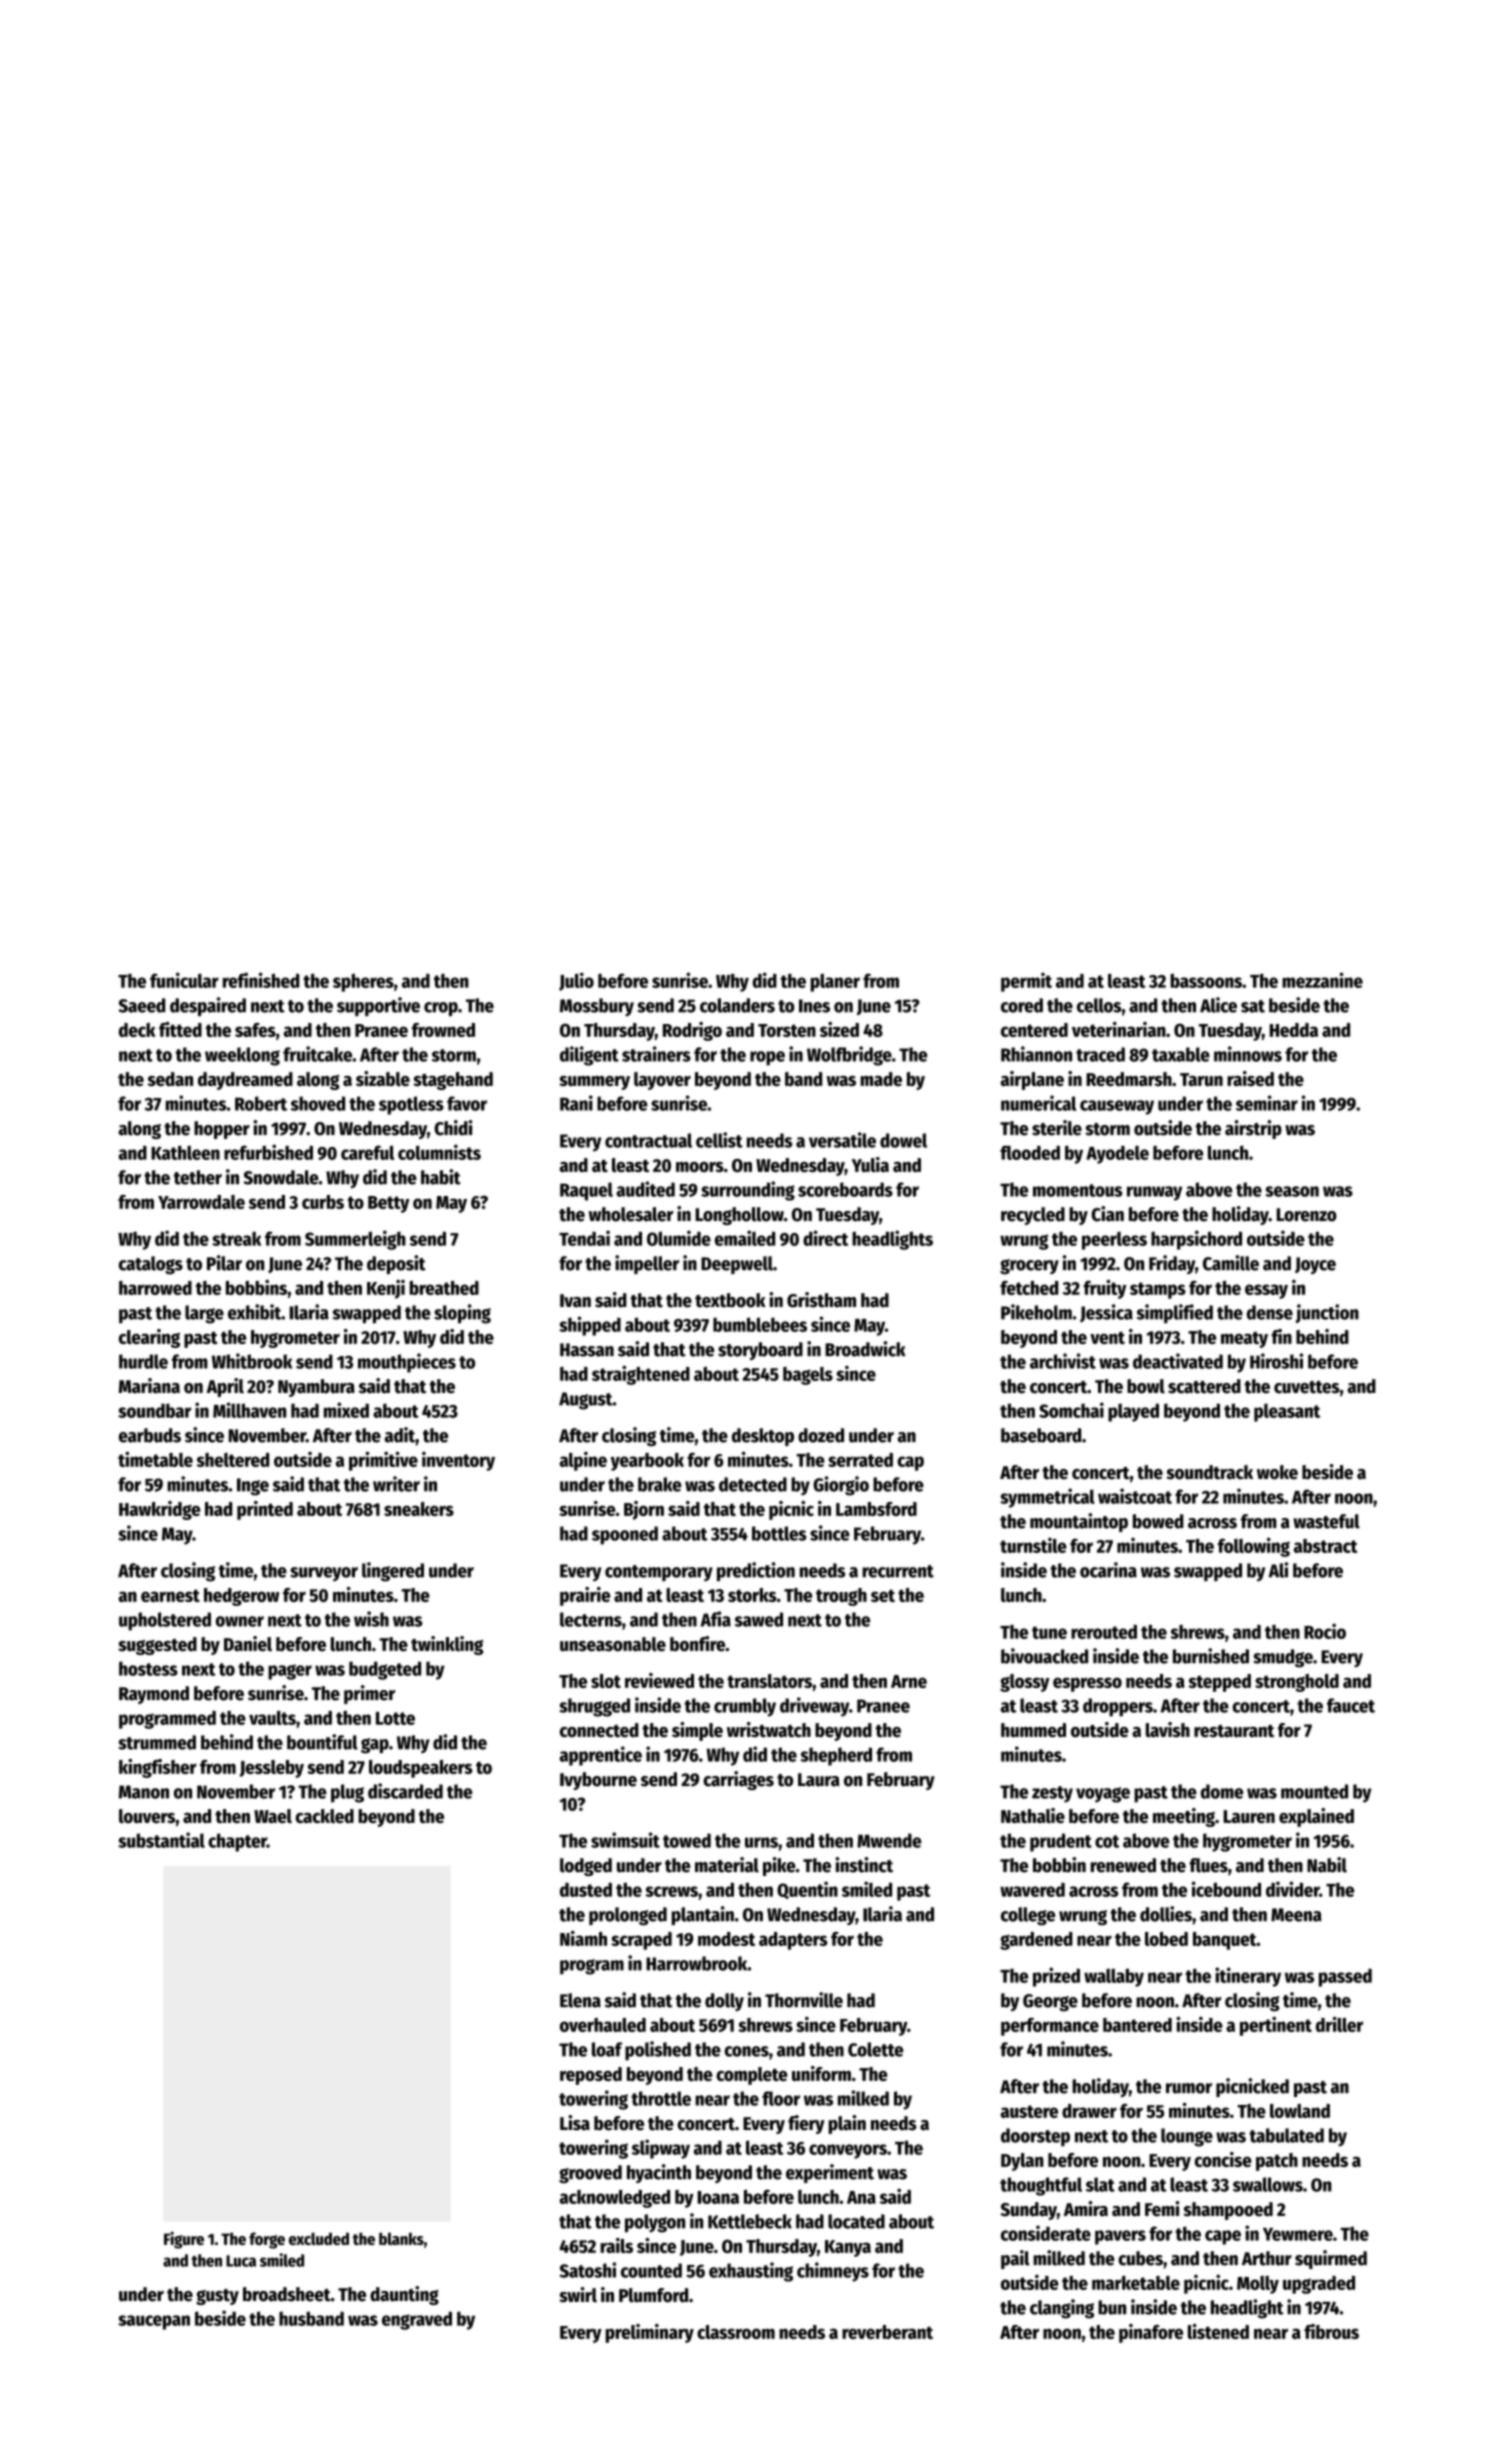 The image size is (1496, 2464). What do you see at coordinates (233, 1460) in the screenshot?
I see `sheltered` at bounding box center [233, 1460].
